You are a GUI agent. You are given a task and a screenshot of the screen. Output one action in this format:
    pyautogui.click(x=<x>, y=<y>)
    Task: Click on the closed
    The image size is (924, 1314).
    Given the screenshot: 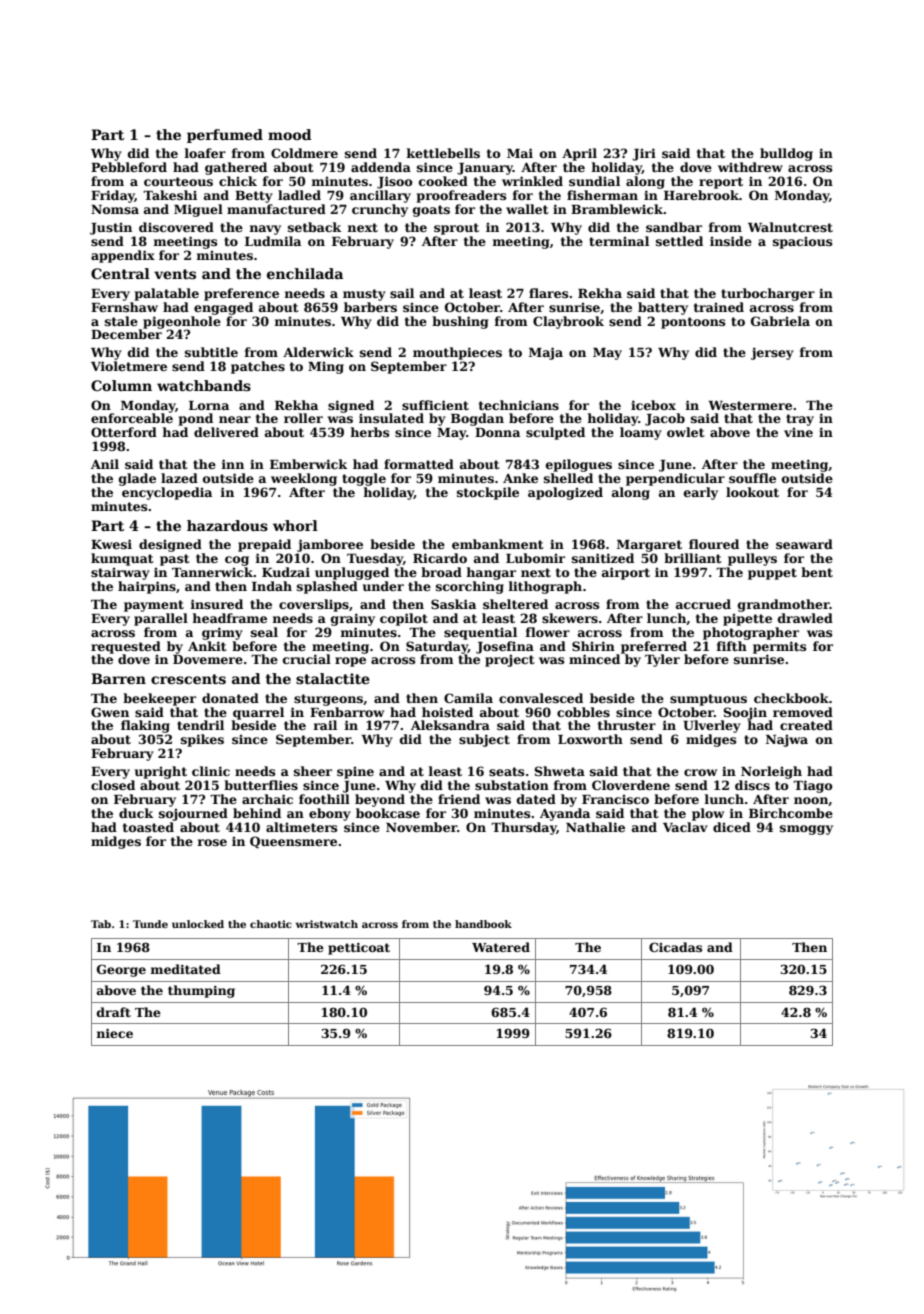 What is the action you would take?
    pyautogui.click(x=113, y=785)
